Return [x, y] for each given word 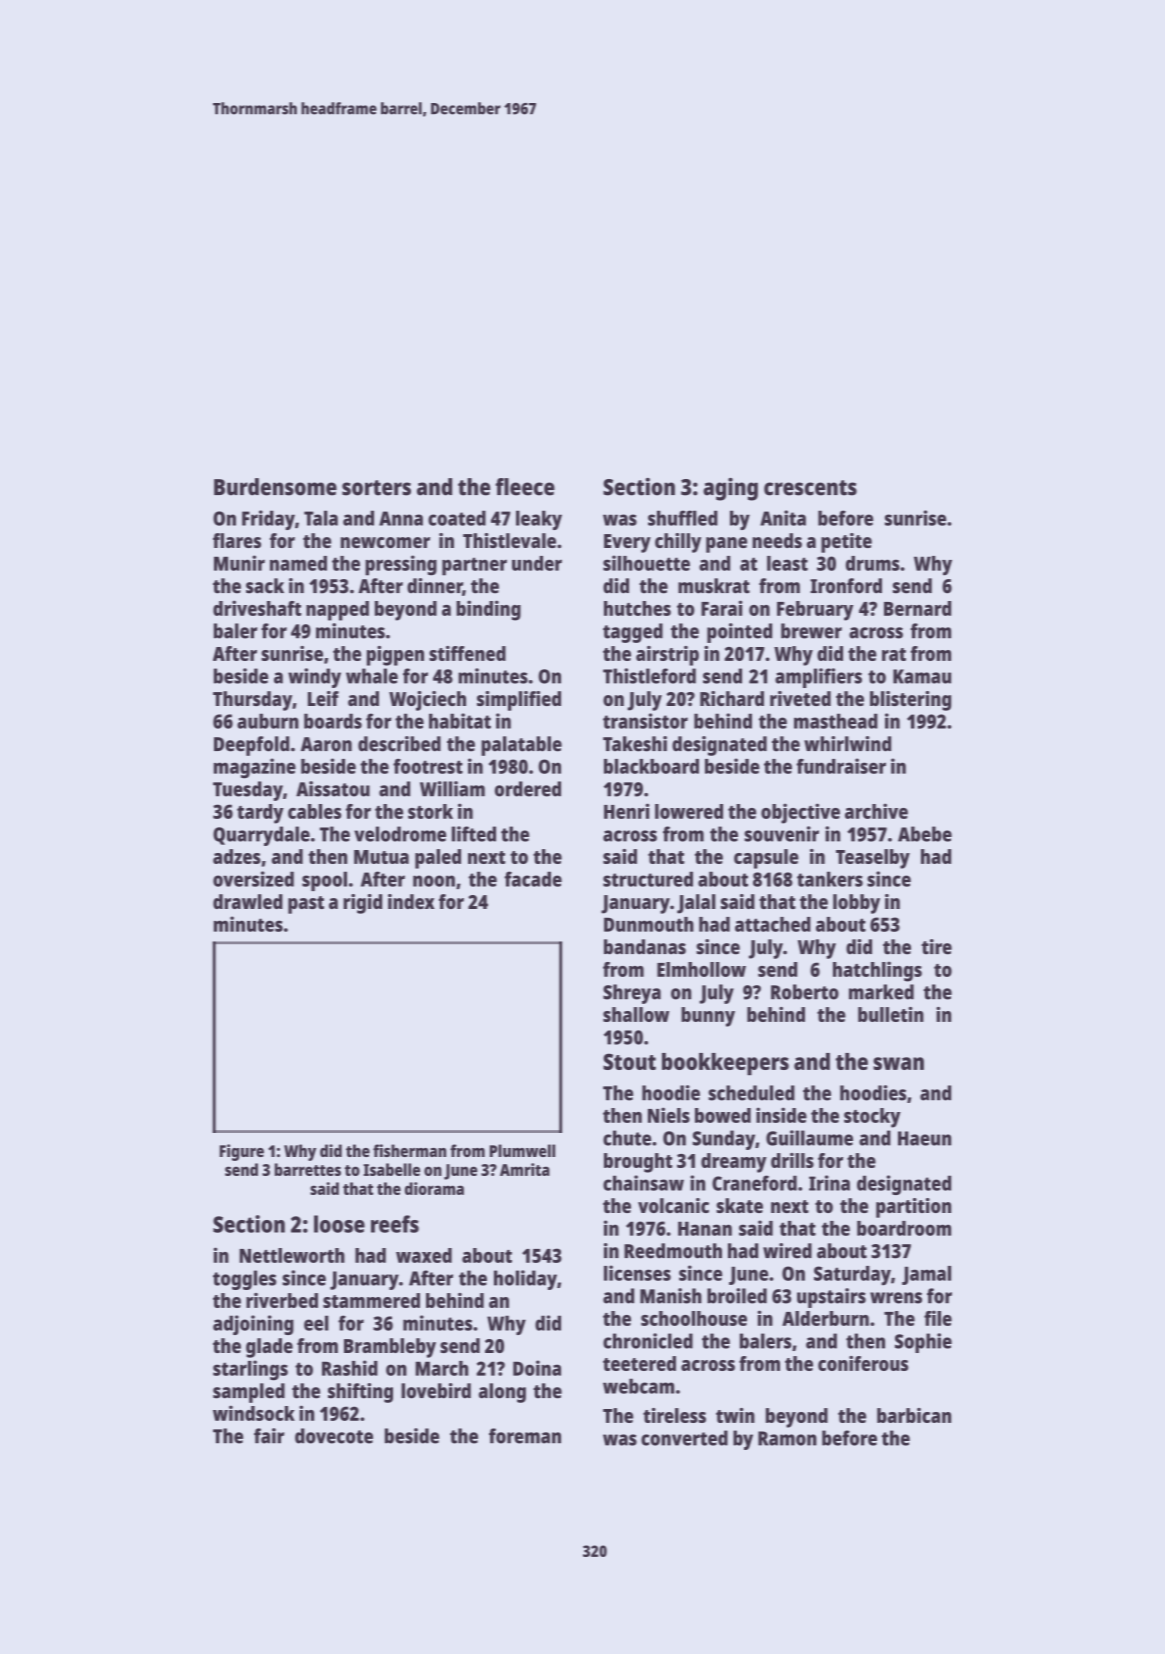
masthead [836, 721]
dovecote [334, 1436]
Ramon [787, 1438]
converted [684, 1438]
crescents [810, 488]
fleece [525, 487]
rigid [362, 904]
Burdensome [275, 487]
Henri [626, 811]
